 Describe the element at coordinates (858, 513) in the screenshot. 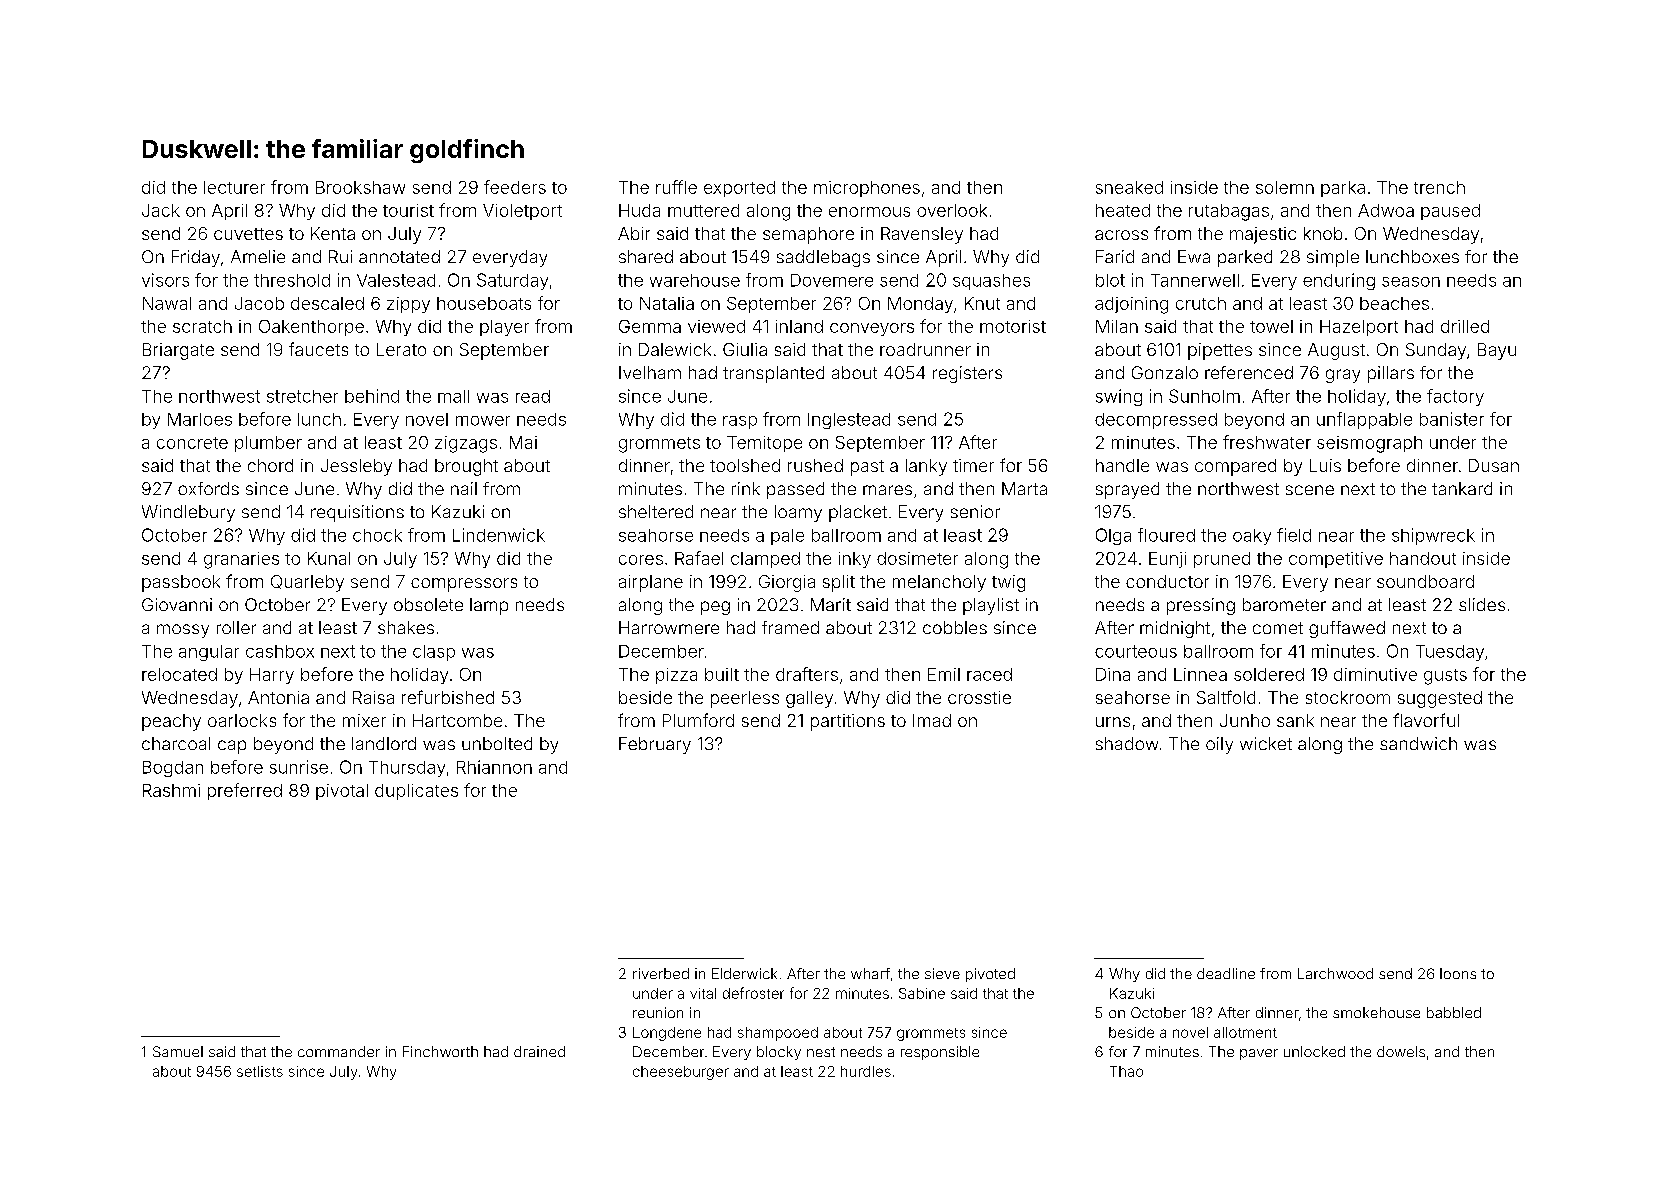

I see `placket` at that location.
